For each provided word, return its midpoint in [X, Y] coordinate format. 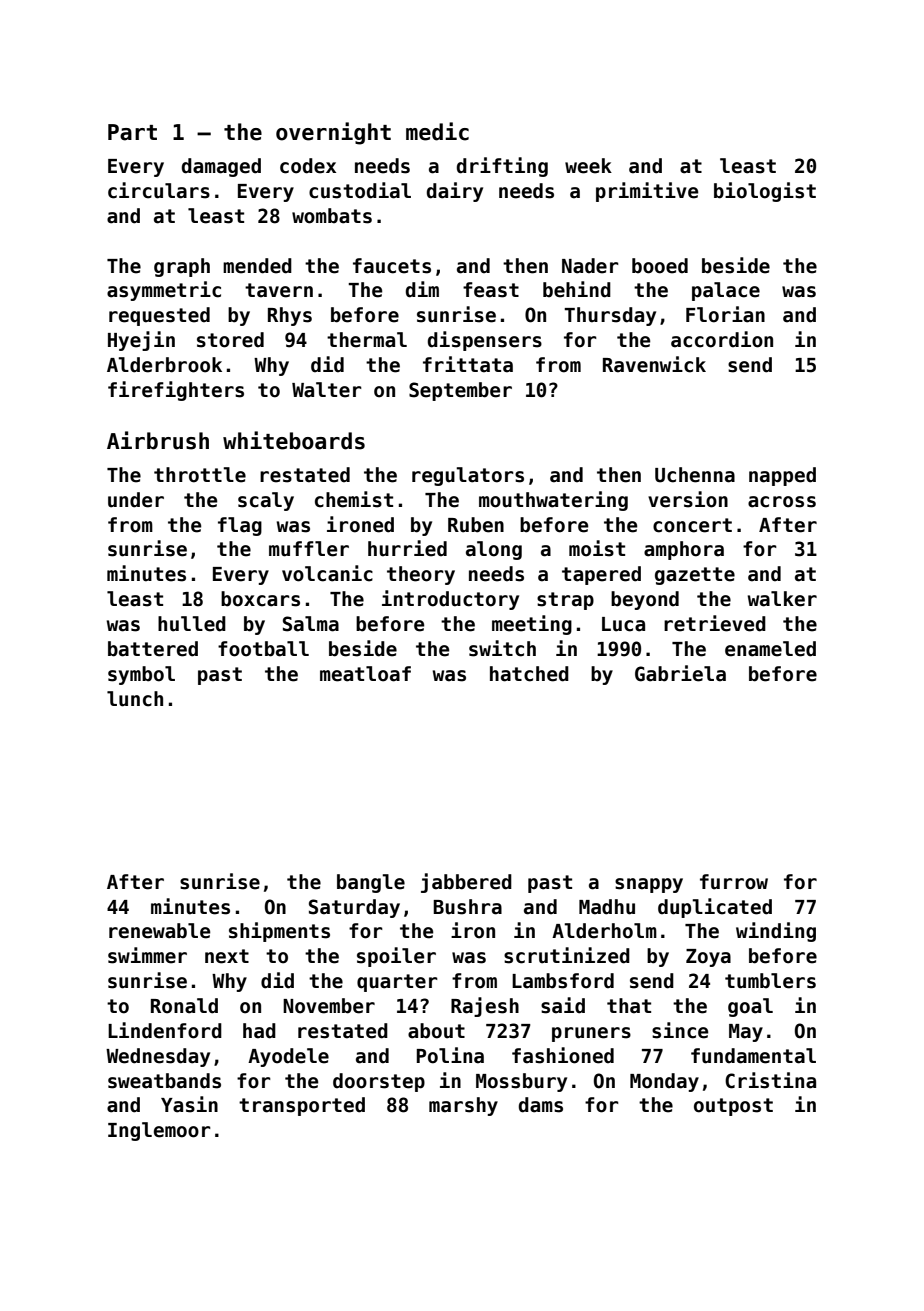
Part [132, 132]
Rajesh [485, 1007]
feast [491, 290]
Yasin [189, 1104]
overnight [333, 133]
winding [776, 932]
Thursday [610, 316]
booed [660, 266]
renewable [159, 931]
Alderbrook [164, 365]
